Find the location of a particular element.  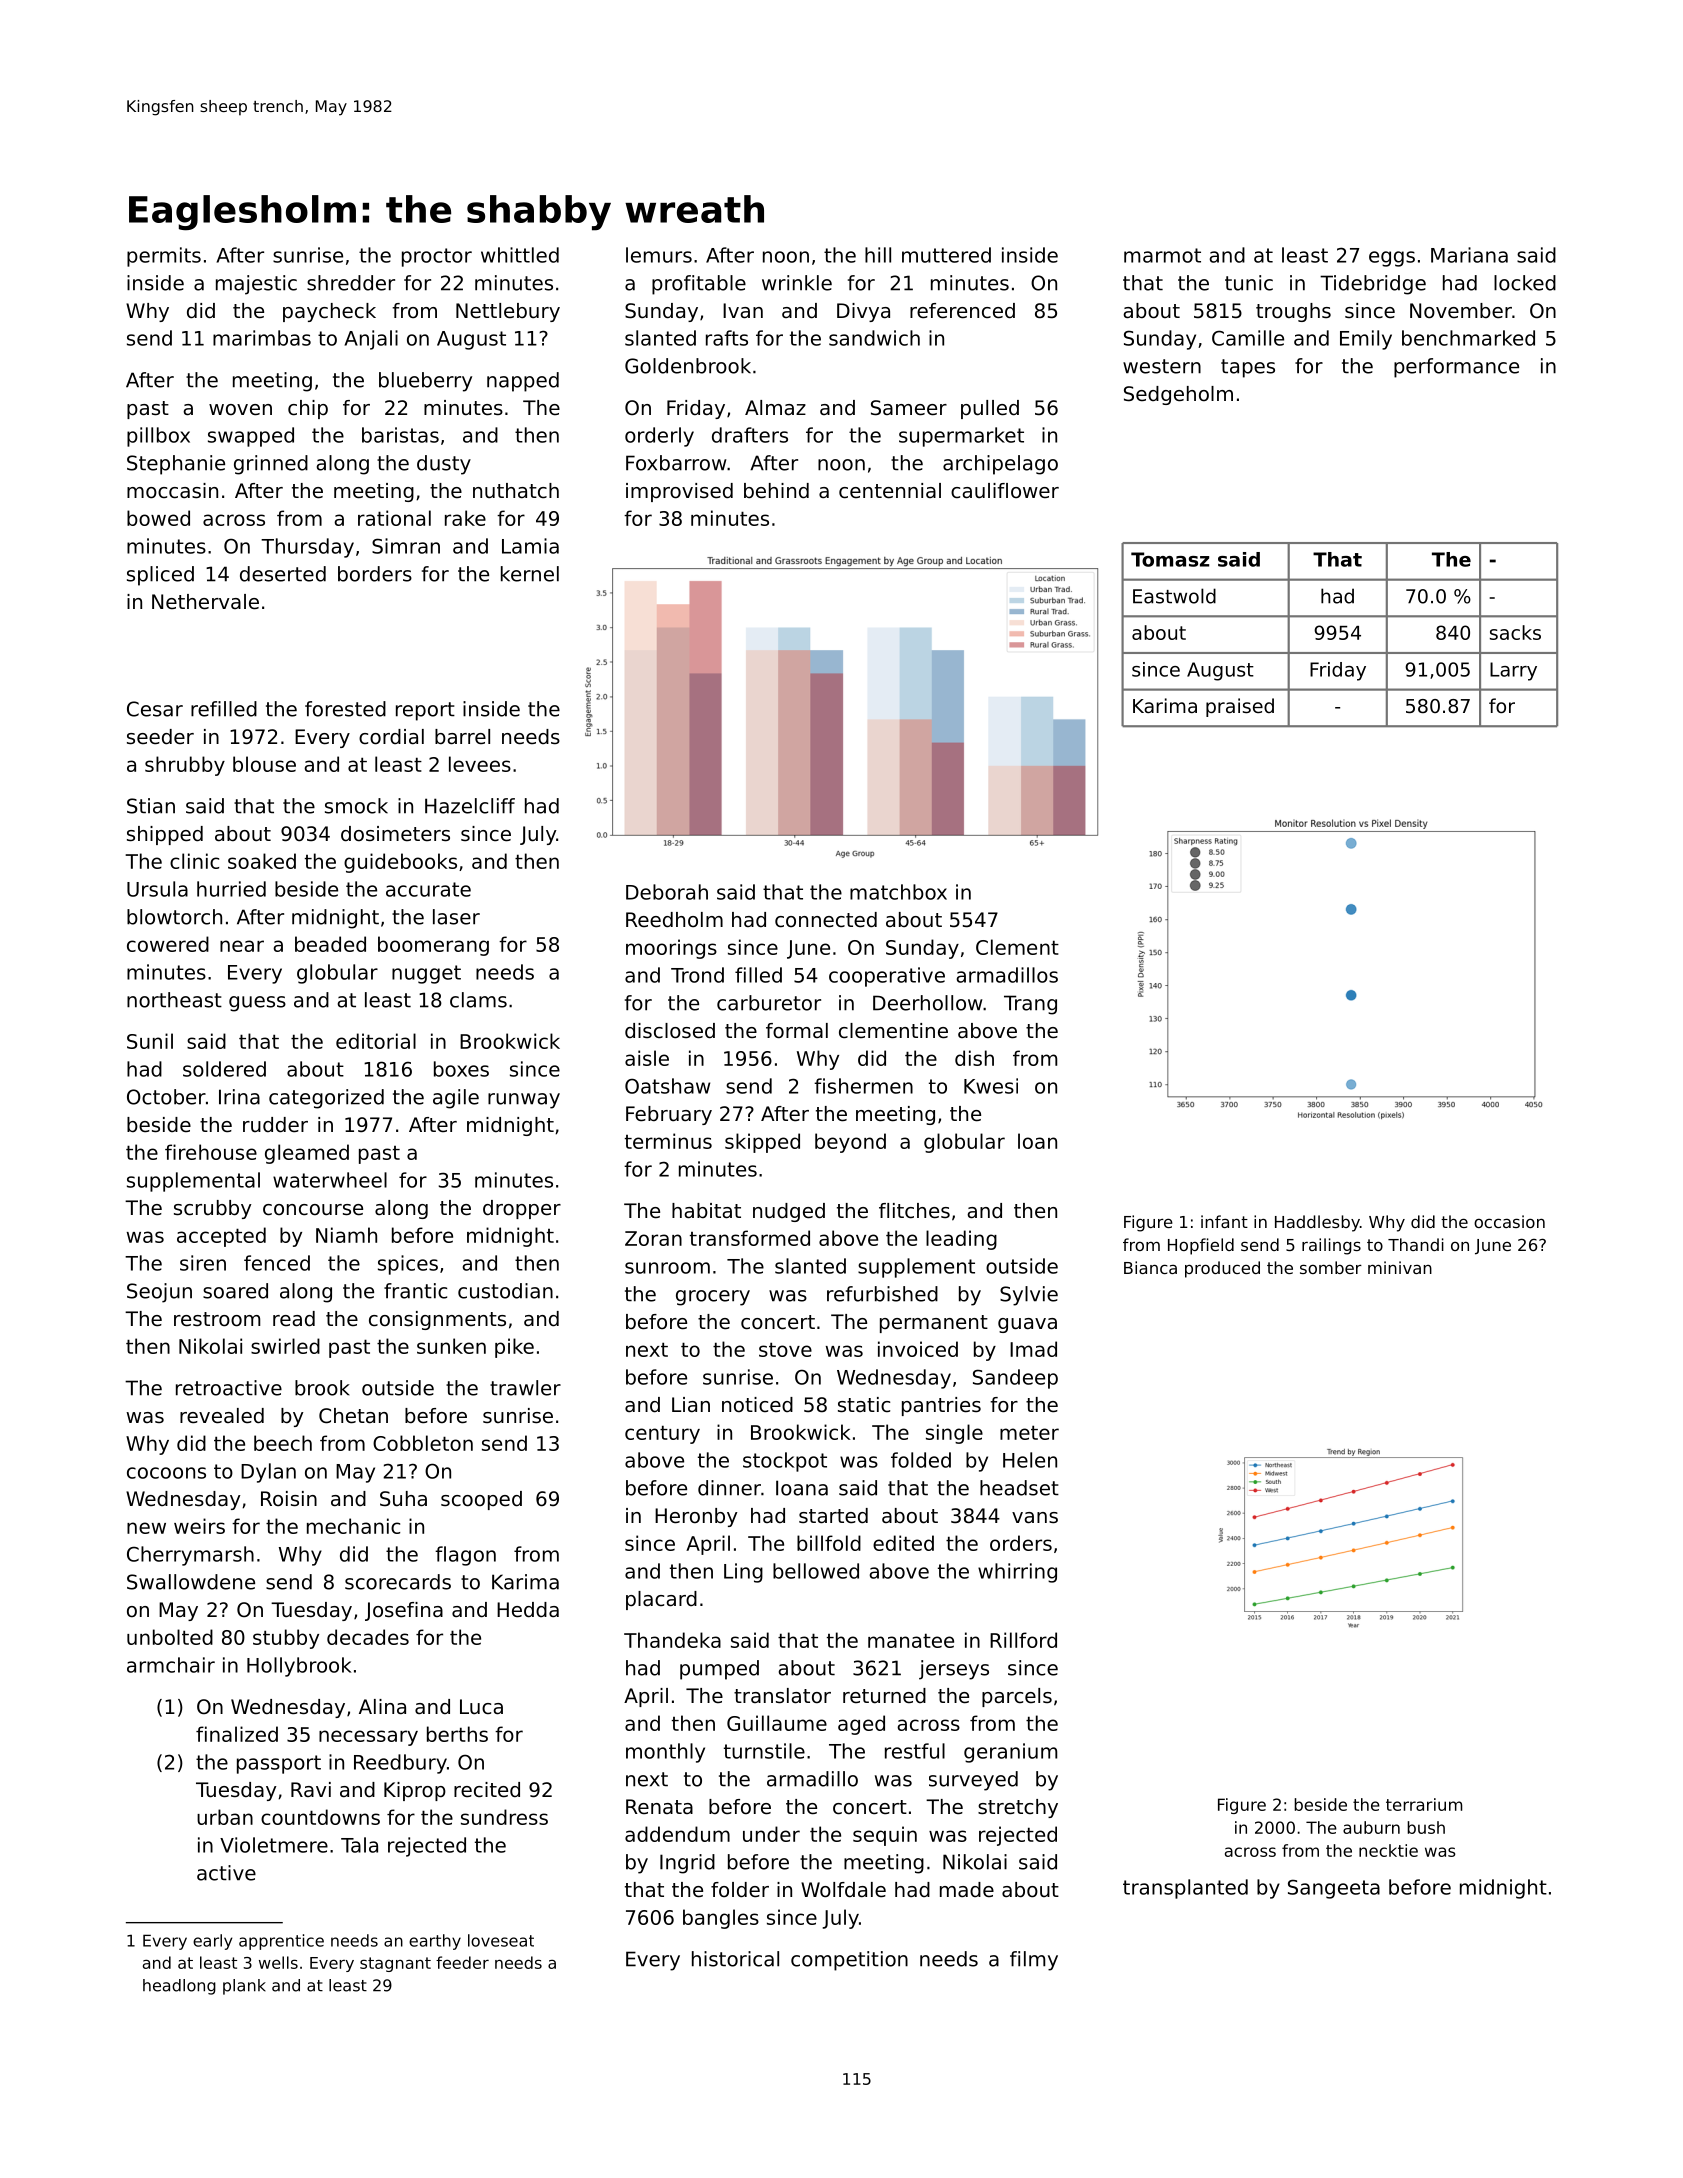

Mariana is located at coordinates (1469, 255).
